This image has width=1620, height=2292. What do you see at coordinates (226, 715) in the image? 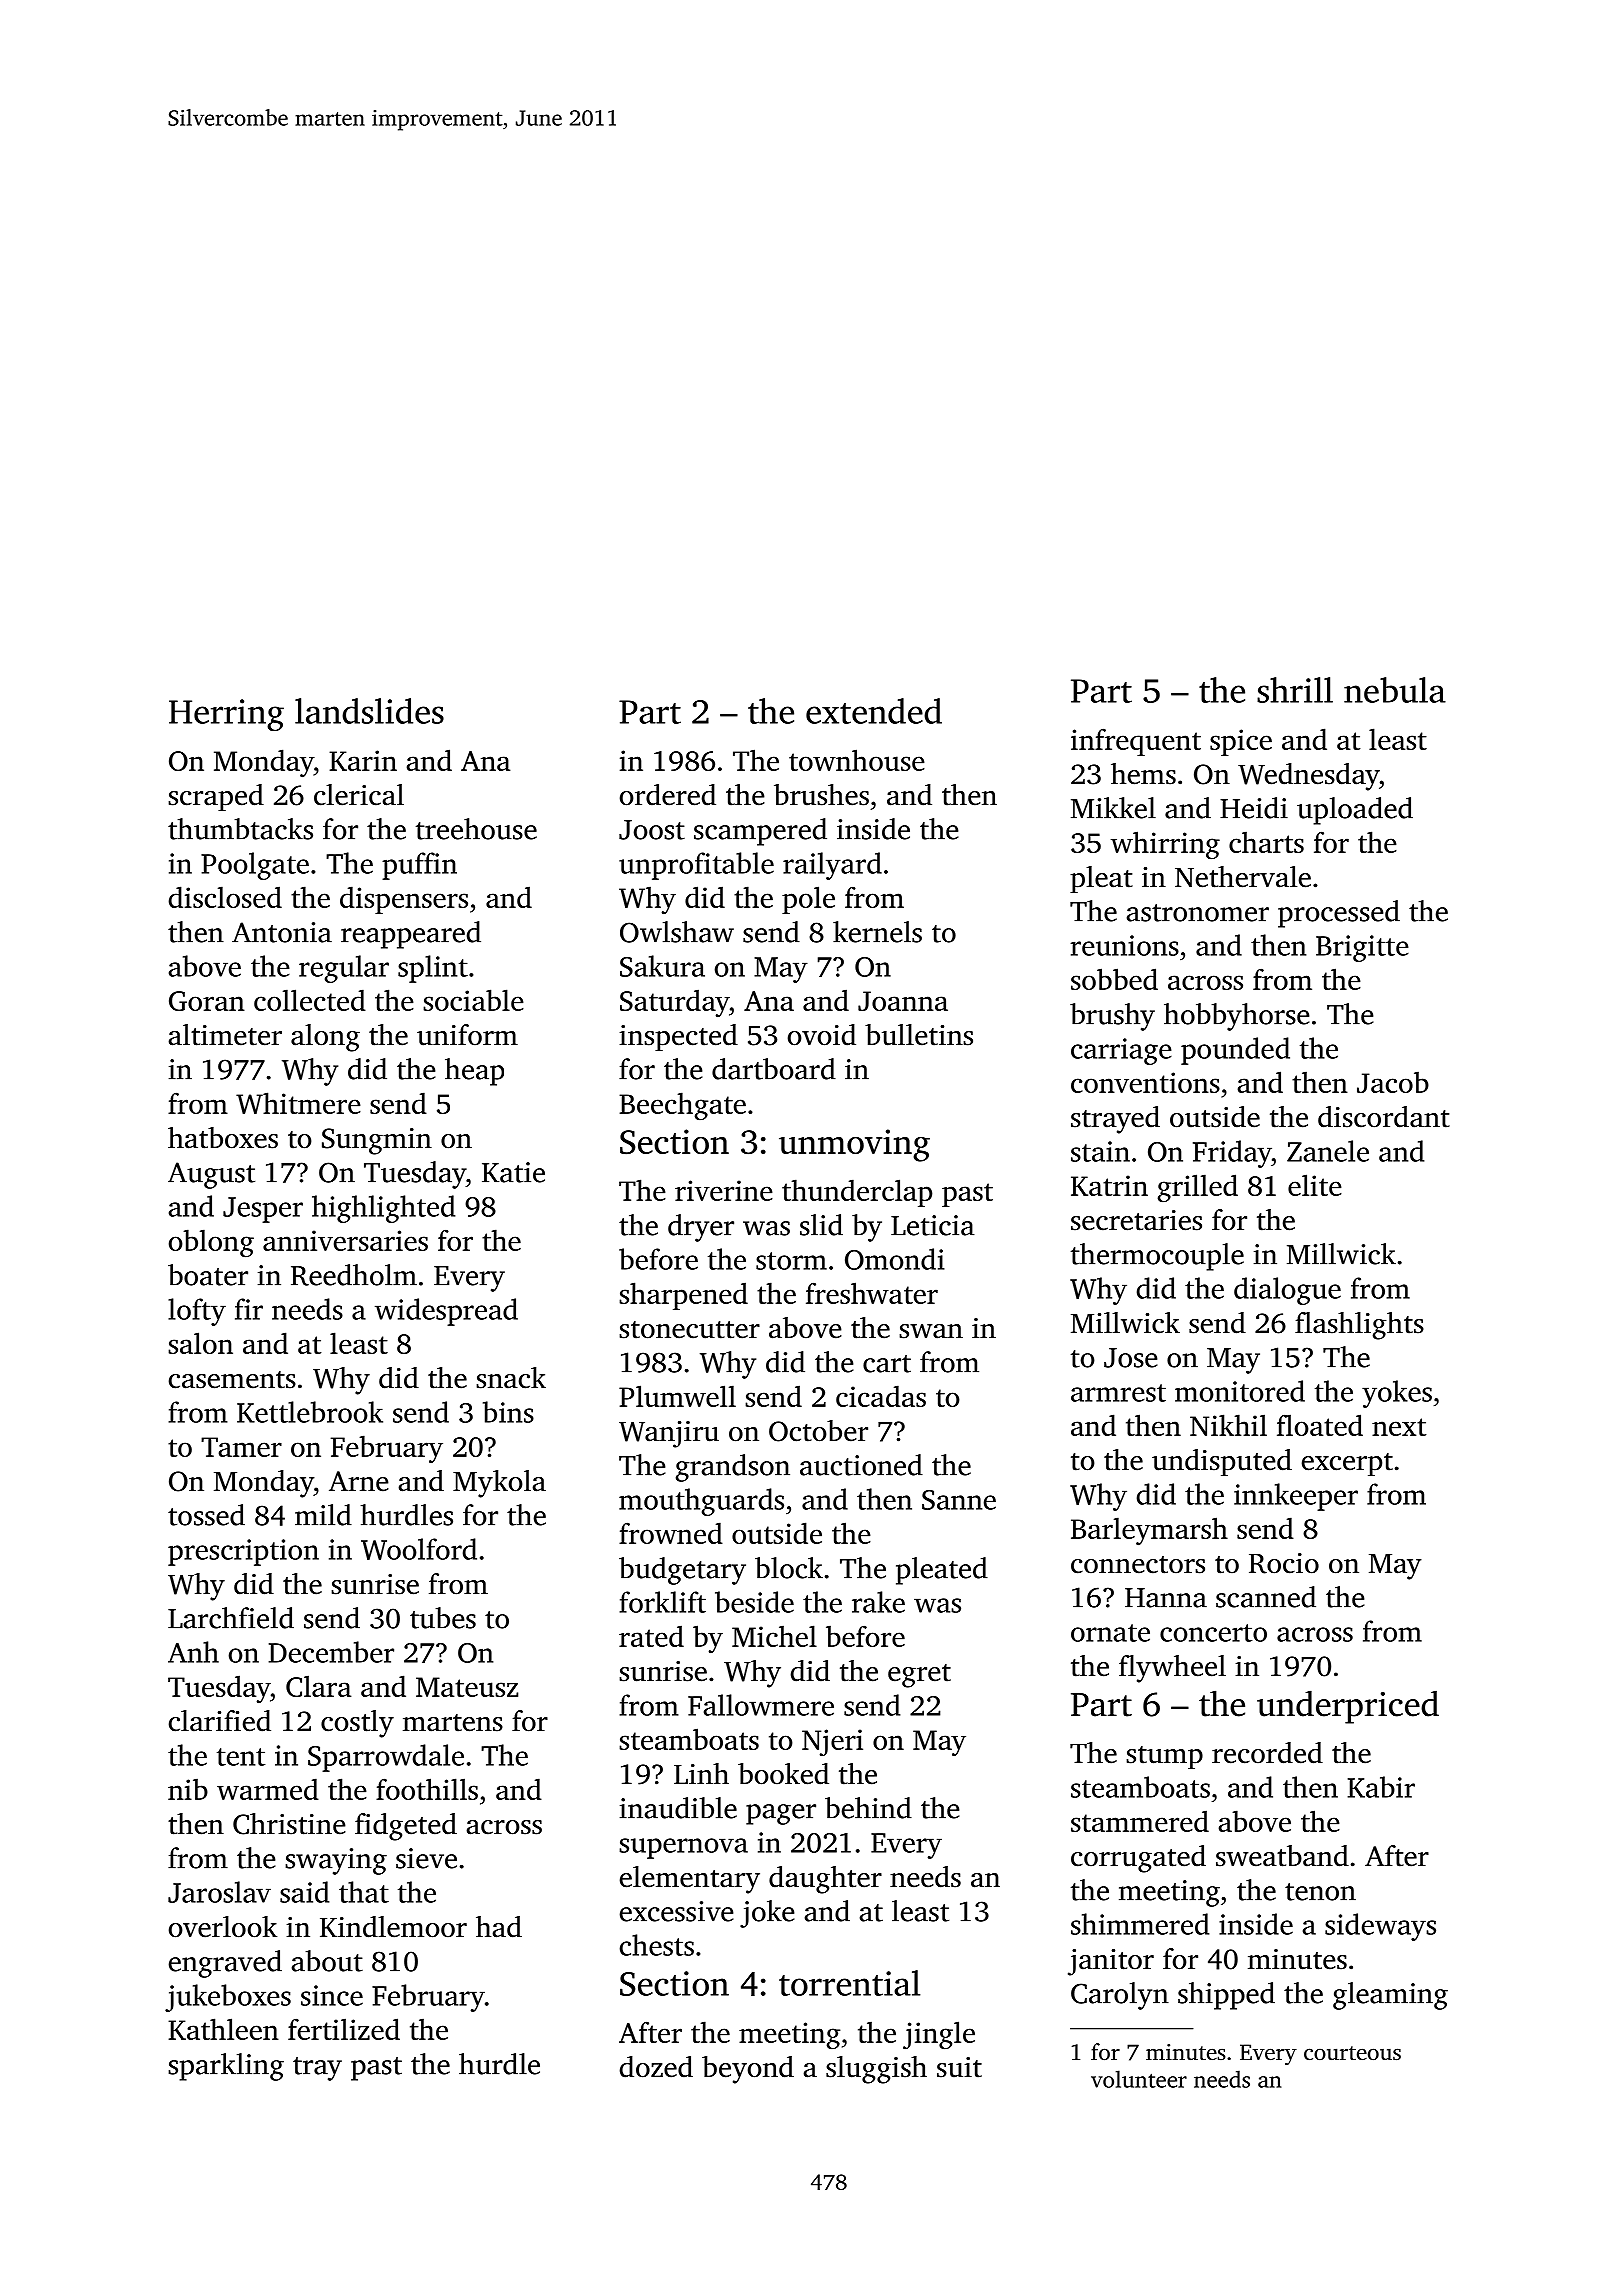
I see `Herring` at bounding box center [226, 715].
